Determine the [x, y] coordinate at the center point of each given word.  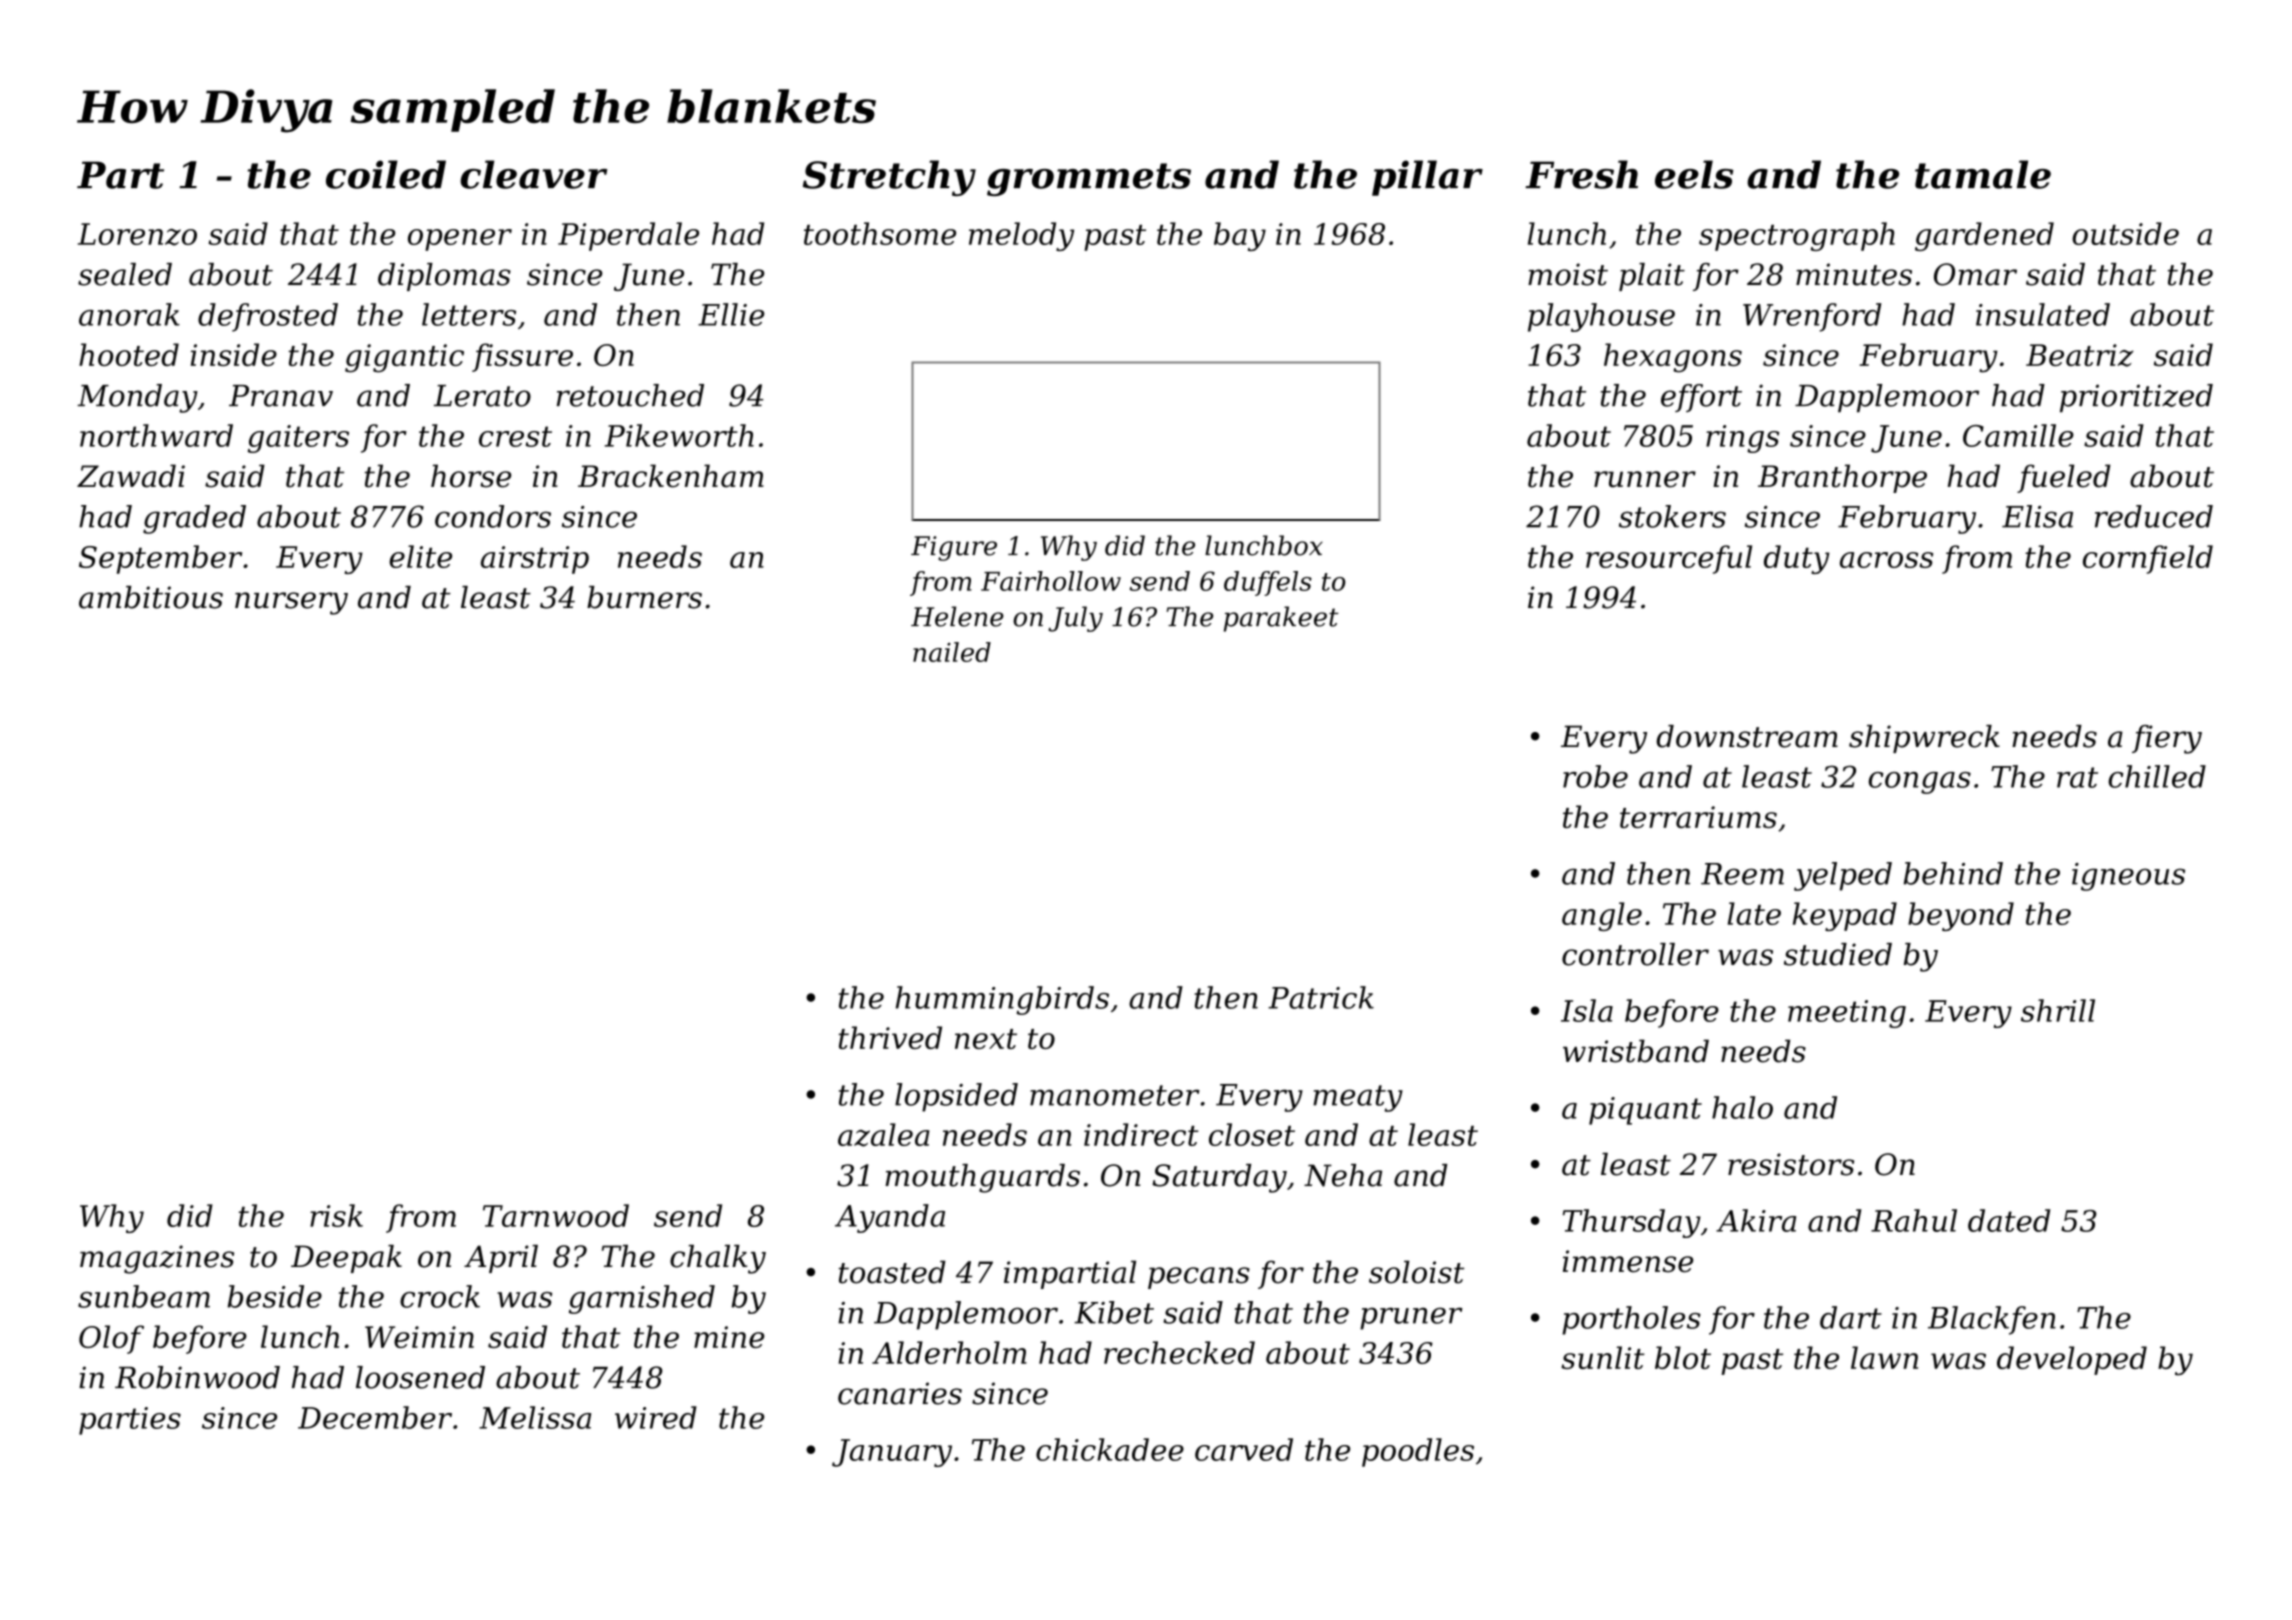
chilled [2157, 776]
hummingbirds [1002, 1000]
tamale [1983, 174]
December [375, 1417]
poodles [1418, 1452]
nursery [291, 603]
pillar [1427, 178]
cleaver [533, 174]
